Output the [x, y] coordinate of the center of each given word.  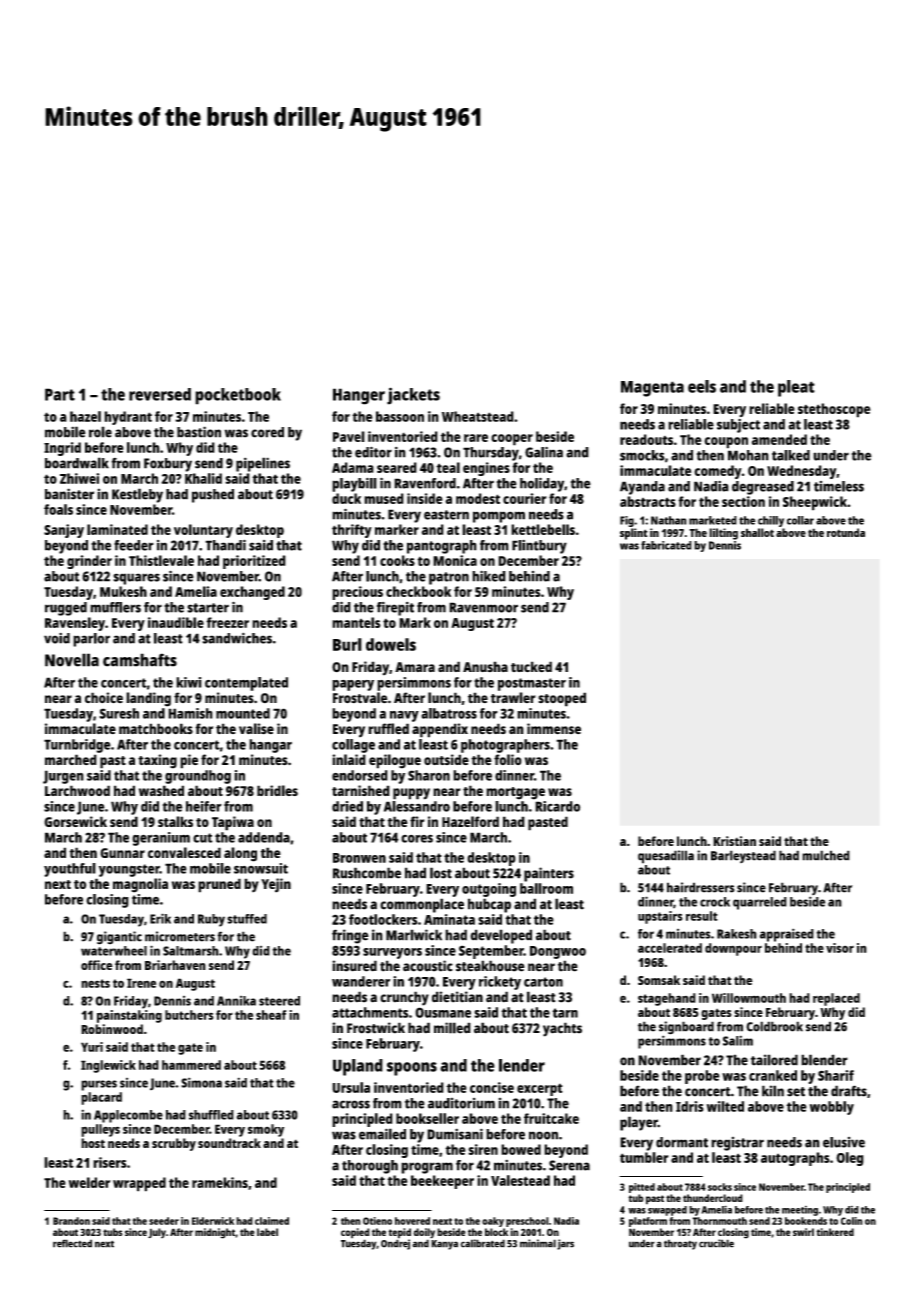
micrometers [180, 936]
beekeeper [442, 1182]
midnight [215, 1233]
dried [347, 806]
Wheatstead [478, 416]
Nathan [669, 520]
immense [554, 729]
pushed [213, 496]
